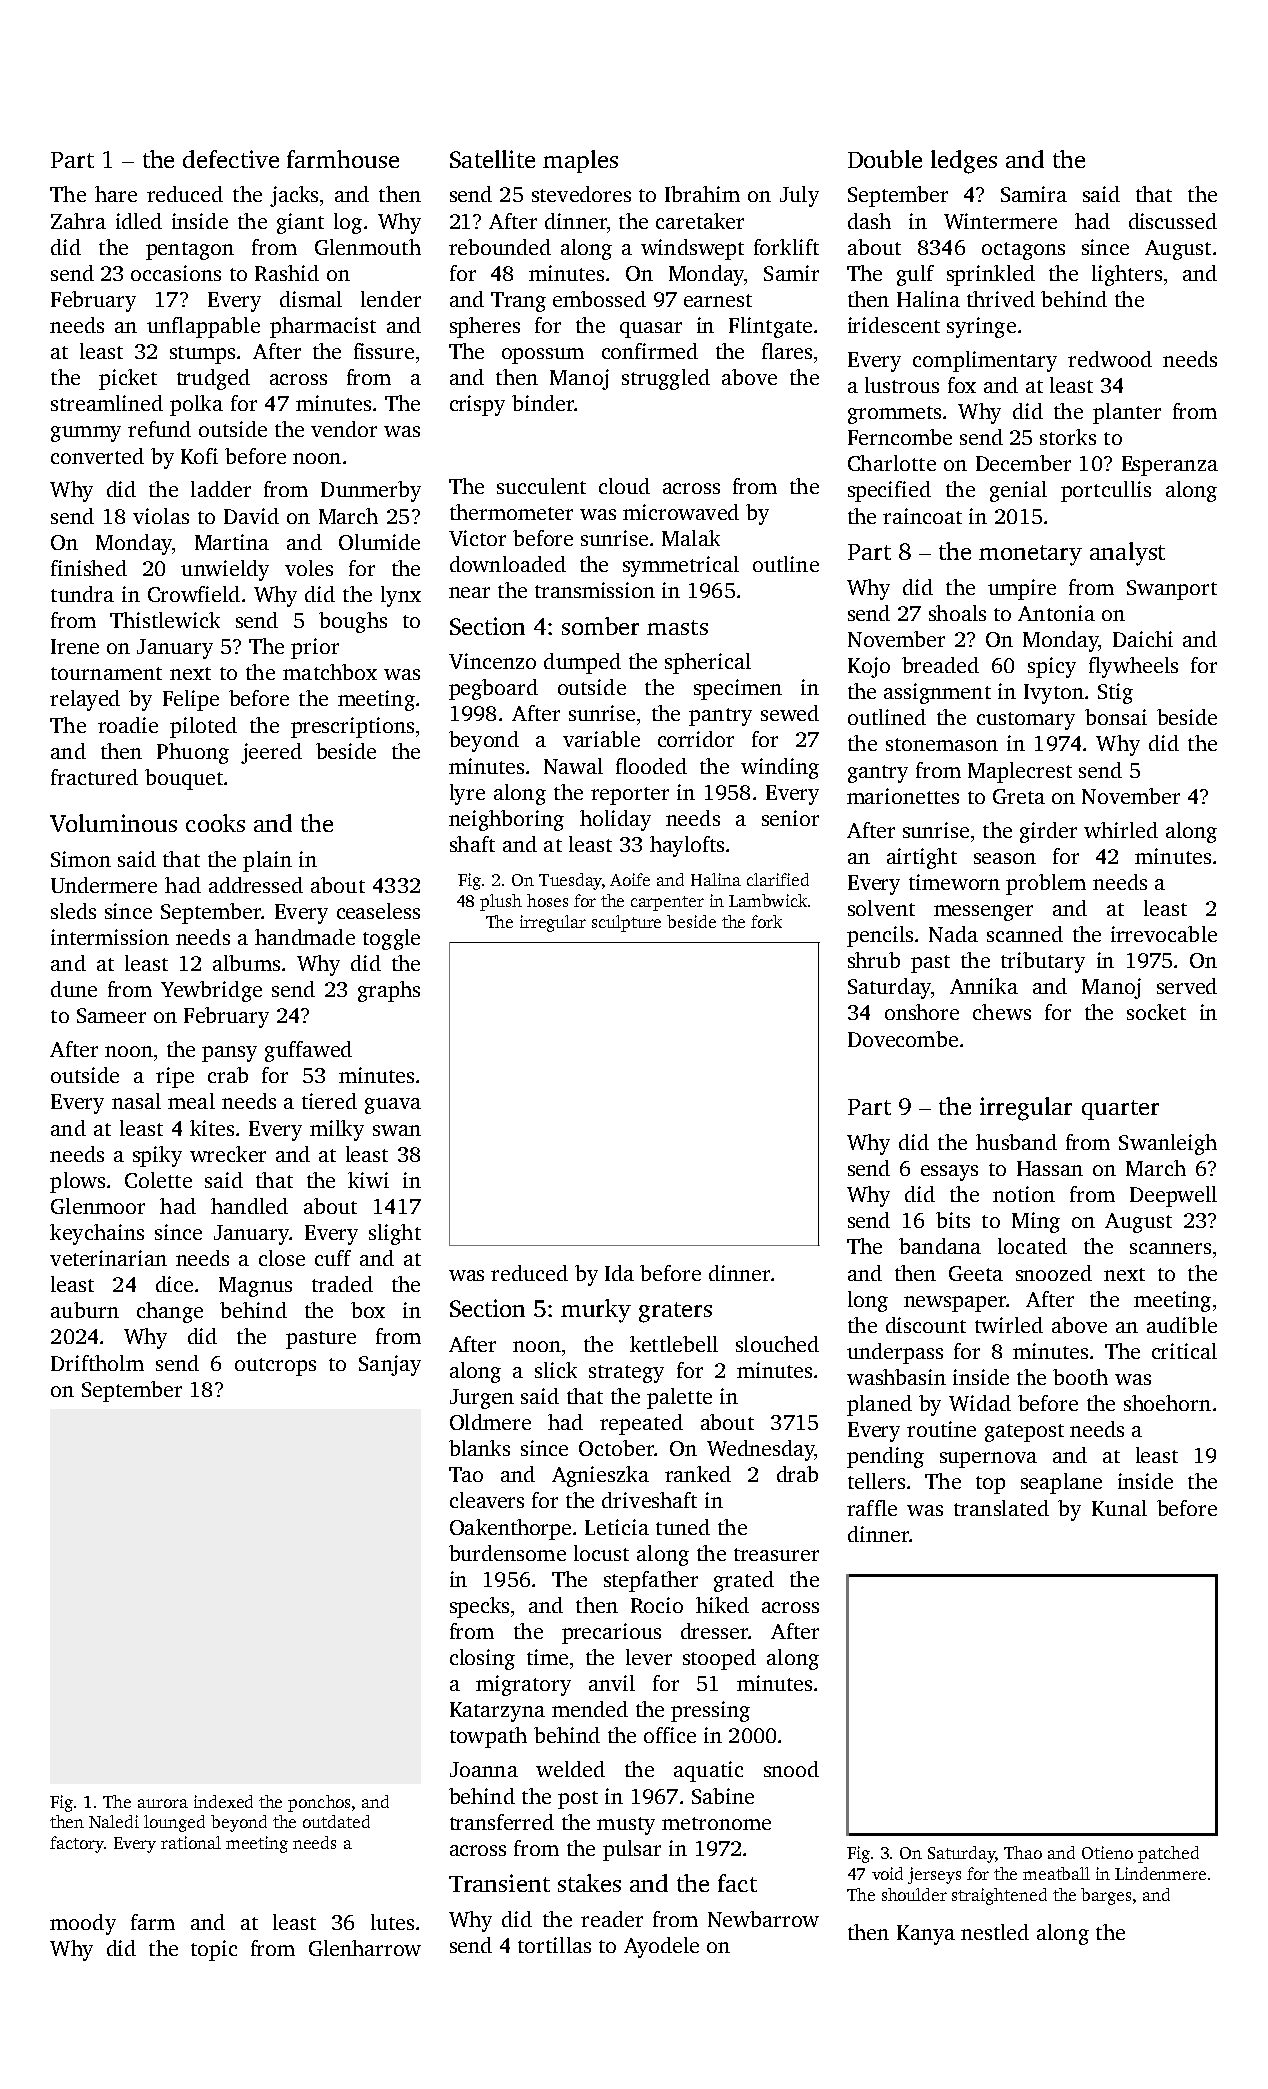 The width and height of the page is (1268, 2089). What do you see at coordinates (1127, 413) in the page?
I see `planter` at bounding box center [1127, 413].
